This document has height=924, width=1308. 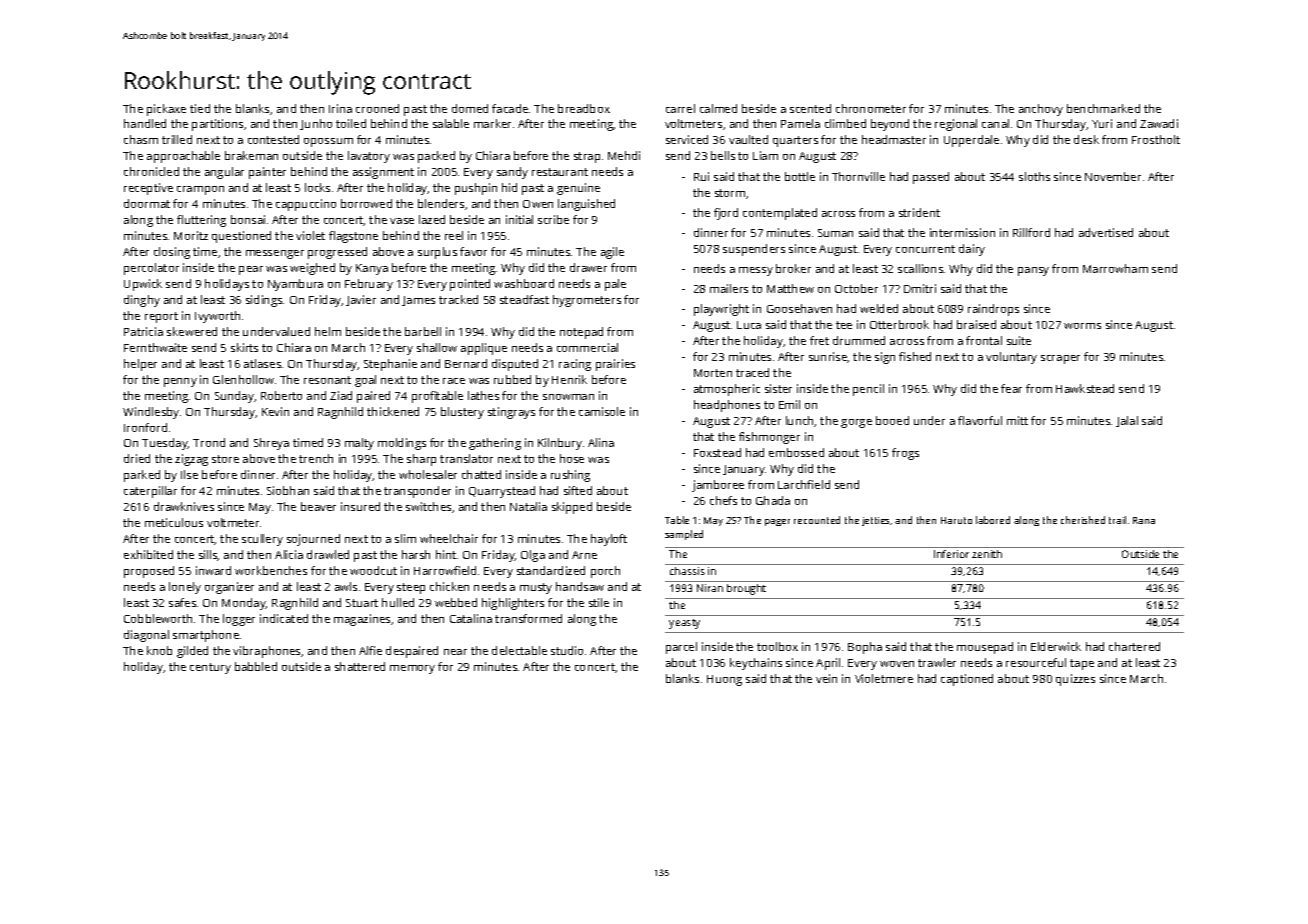 I want to click on Luca, so click(x=749, y=325).
